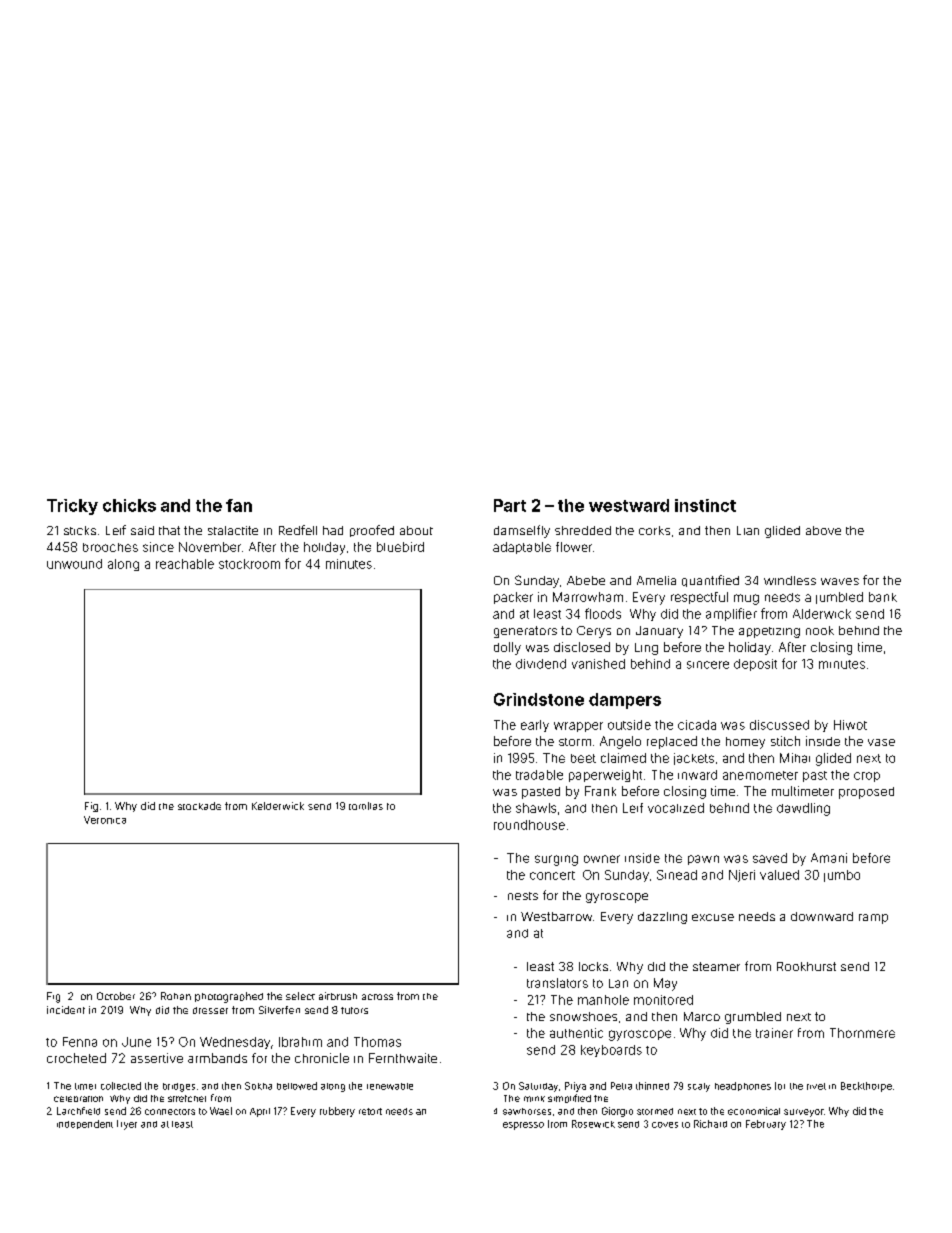 This image has width=952, height=1233. Describe the element at coordinates (510, 505) in the image. I see `Part` at that location.
